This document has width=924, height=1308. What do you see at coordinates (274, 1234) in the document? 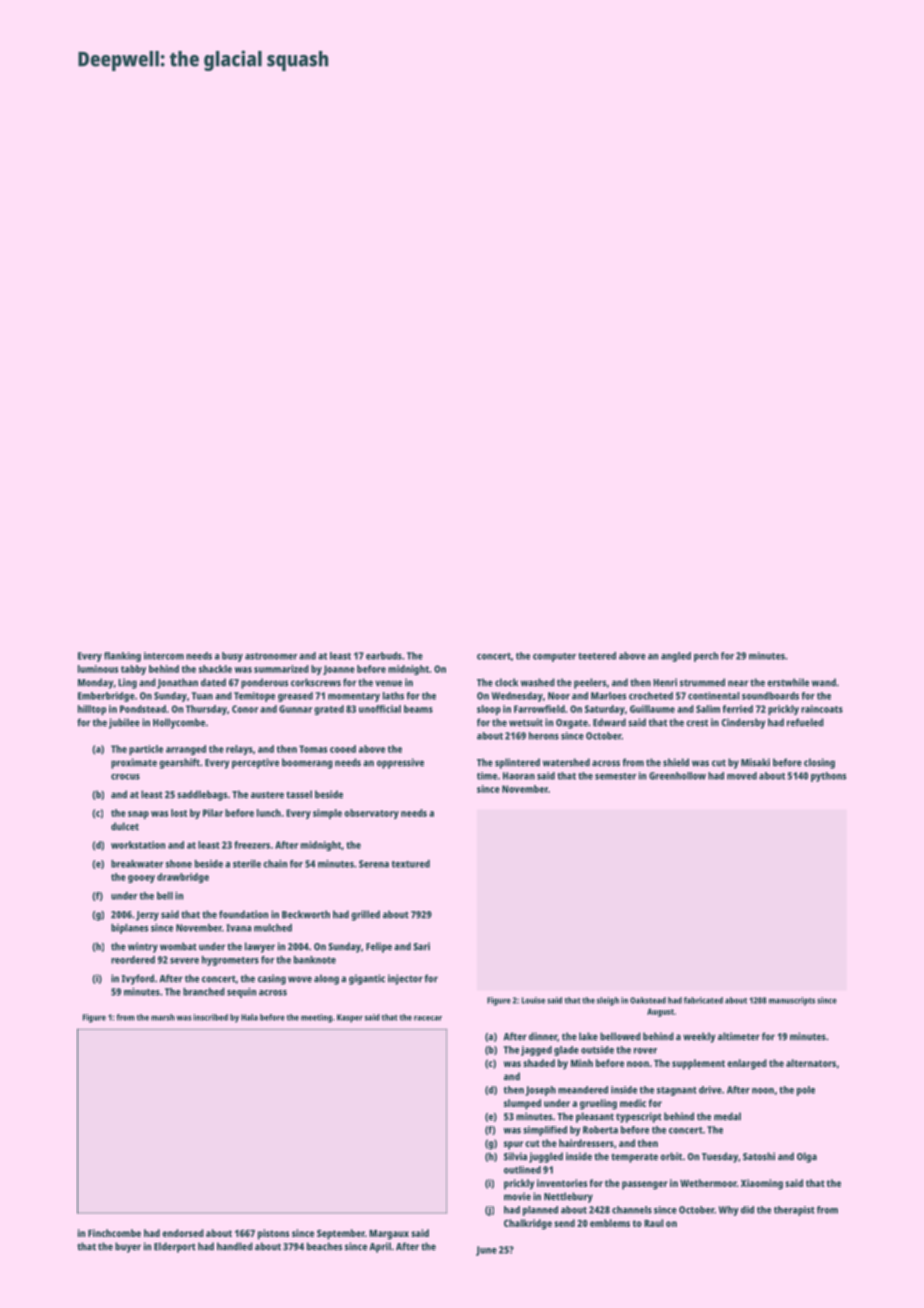
I see `pistons` at bounding box center [274, 1234].
